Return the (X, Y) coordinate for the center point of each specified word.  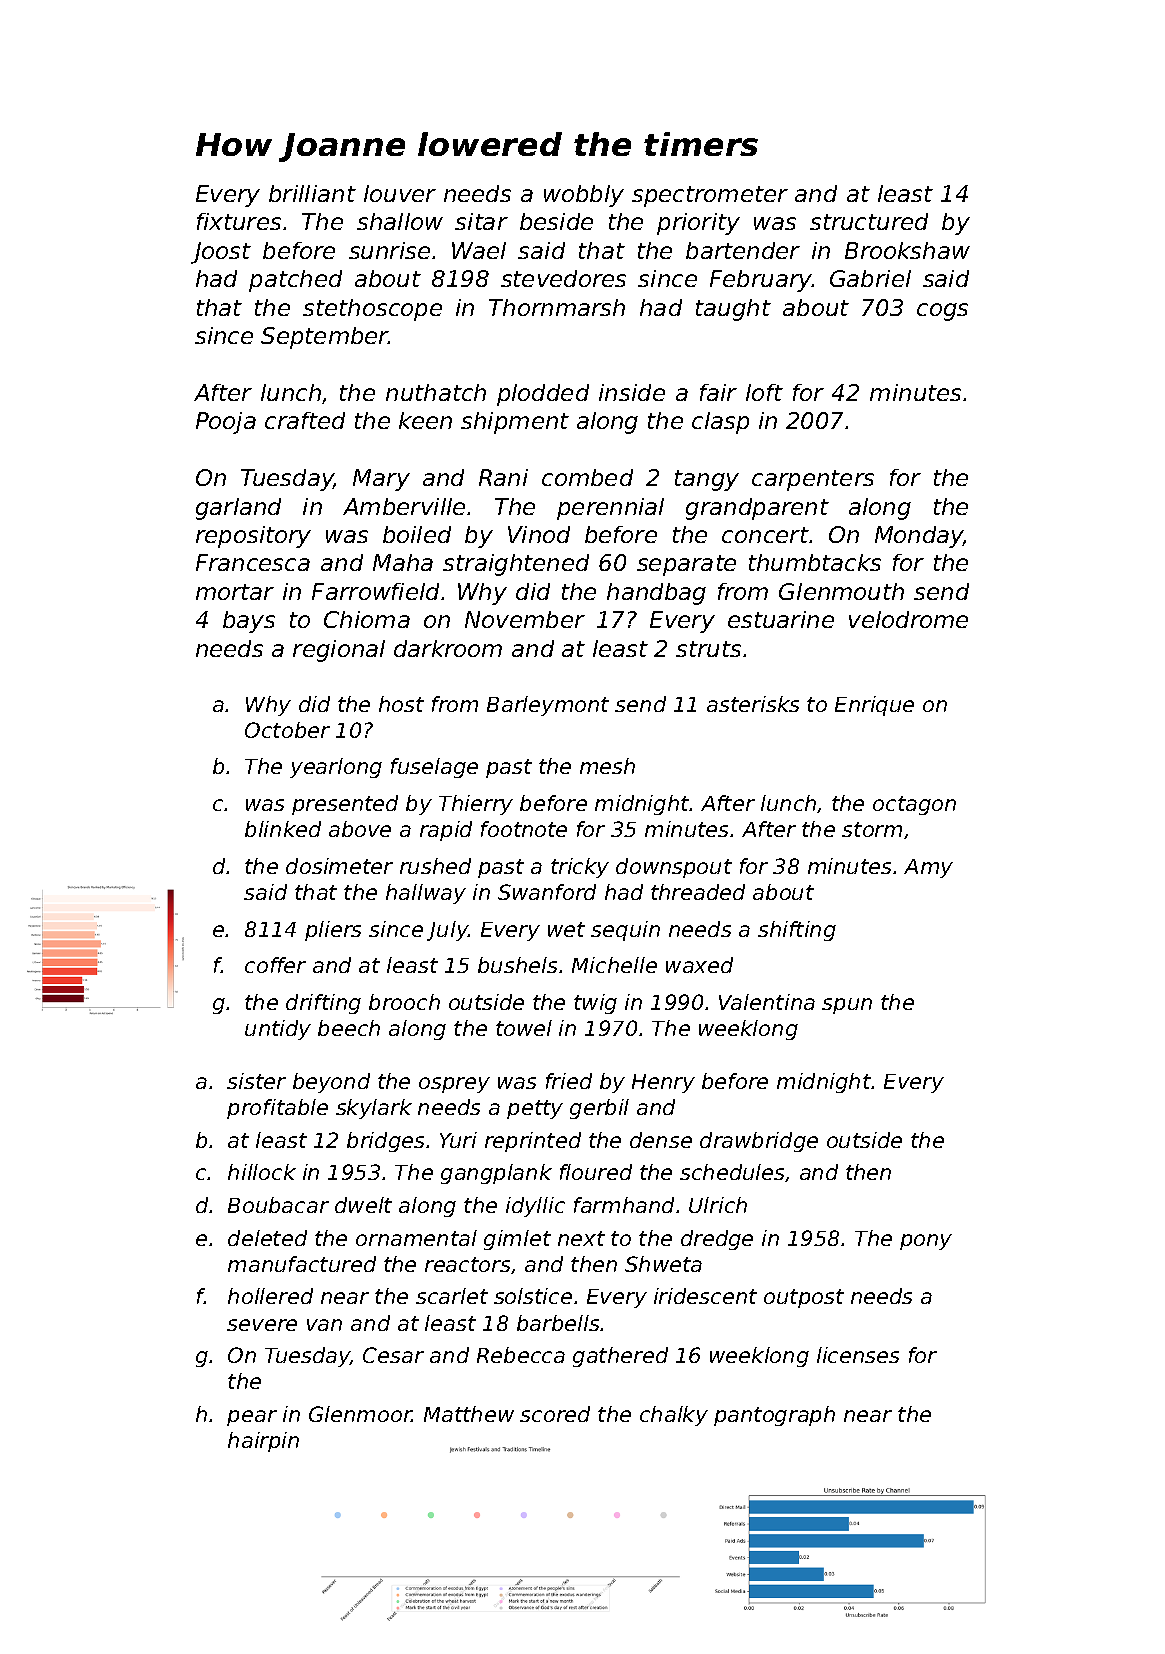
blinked (283, 829)
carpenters (813, 480)
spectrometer (710, 196)
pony (926, 1242)
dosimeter (339, 866)
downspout (674, 868)
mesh (607, 766)
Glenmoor (360, 1414)
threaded (698, 892)
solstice (533, 1296)
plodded (543, 395)
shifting (797, 931)
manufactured (302, 1264)
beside (556, 221)
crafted (305, 420)
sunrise (389, 250)
